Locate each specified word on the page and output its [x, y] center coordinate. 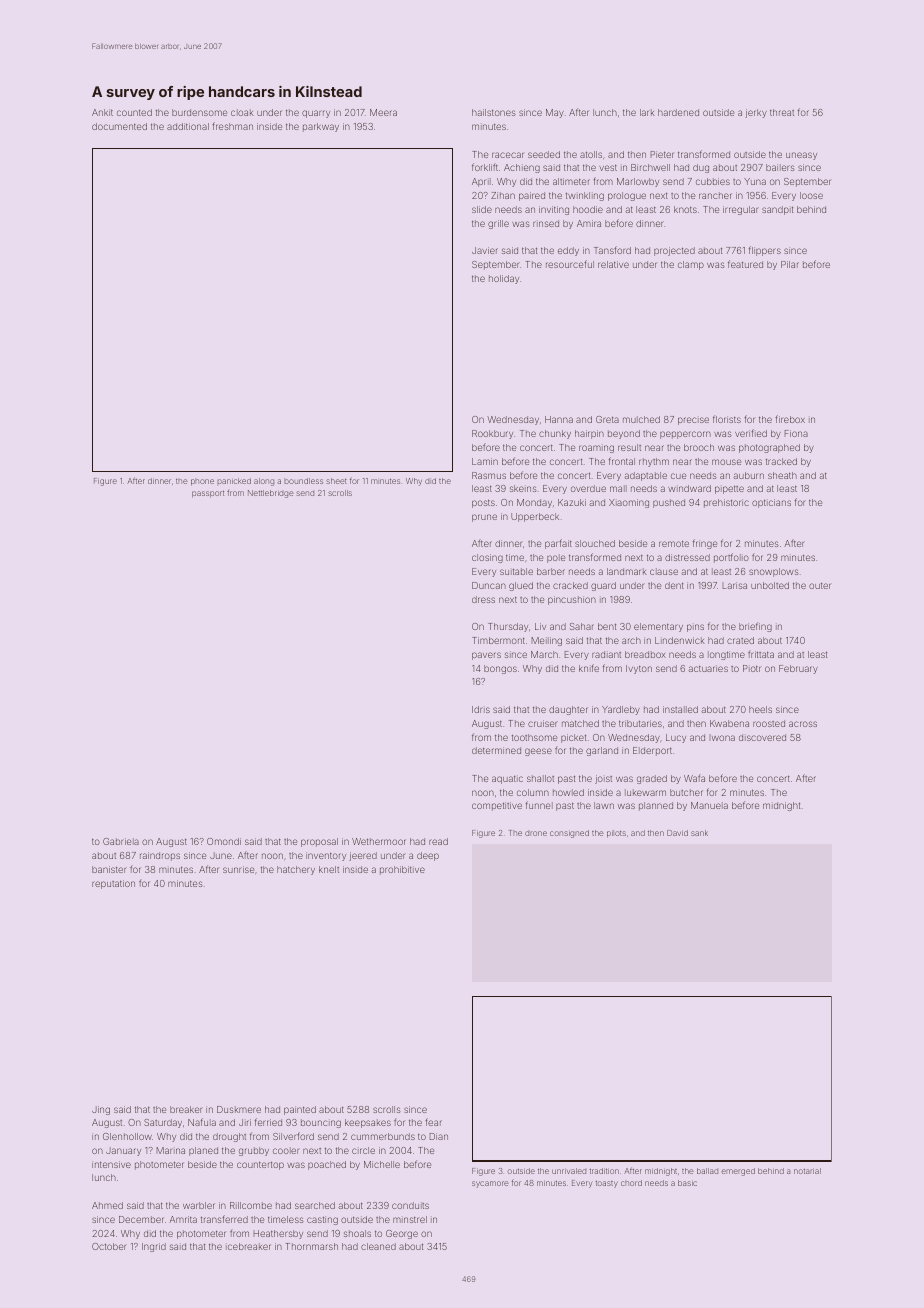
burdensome [199, 112]
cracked [570, 585]
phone [202, 482]
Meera [383, 112]
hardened [678, 112]
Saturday [163, 1123]
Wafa [694, 778]
